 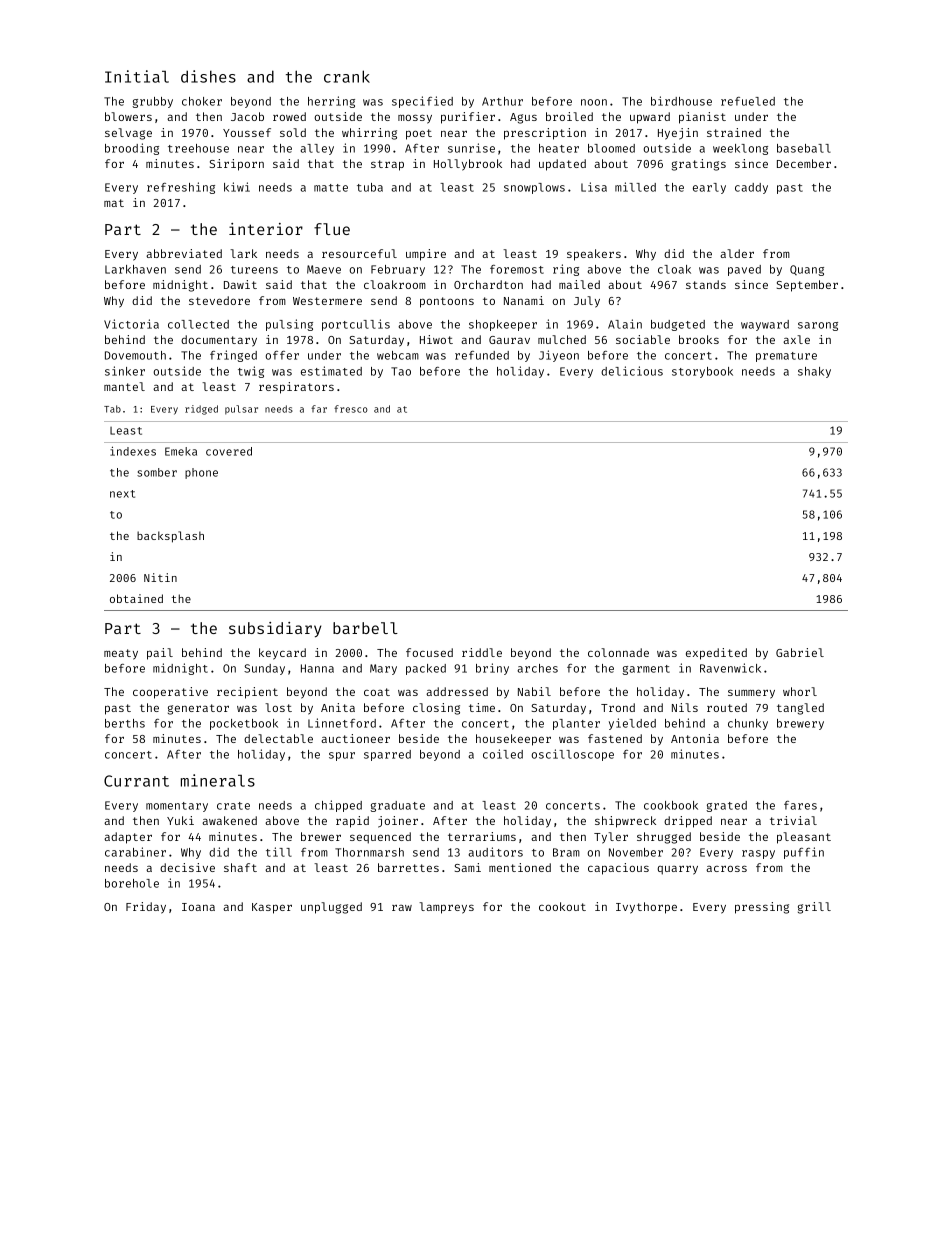 I want to click on shipwreck, so click(x=625, y=822).
